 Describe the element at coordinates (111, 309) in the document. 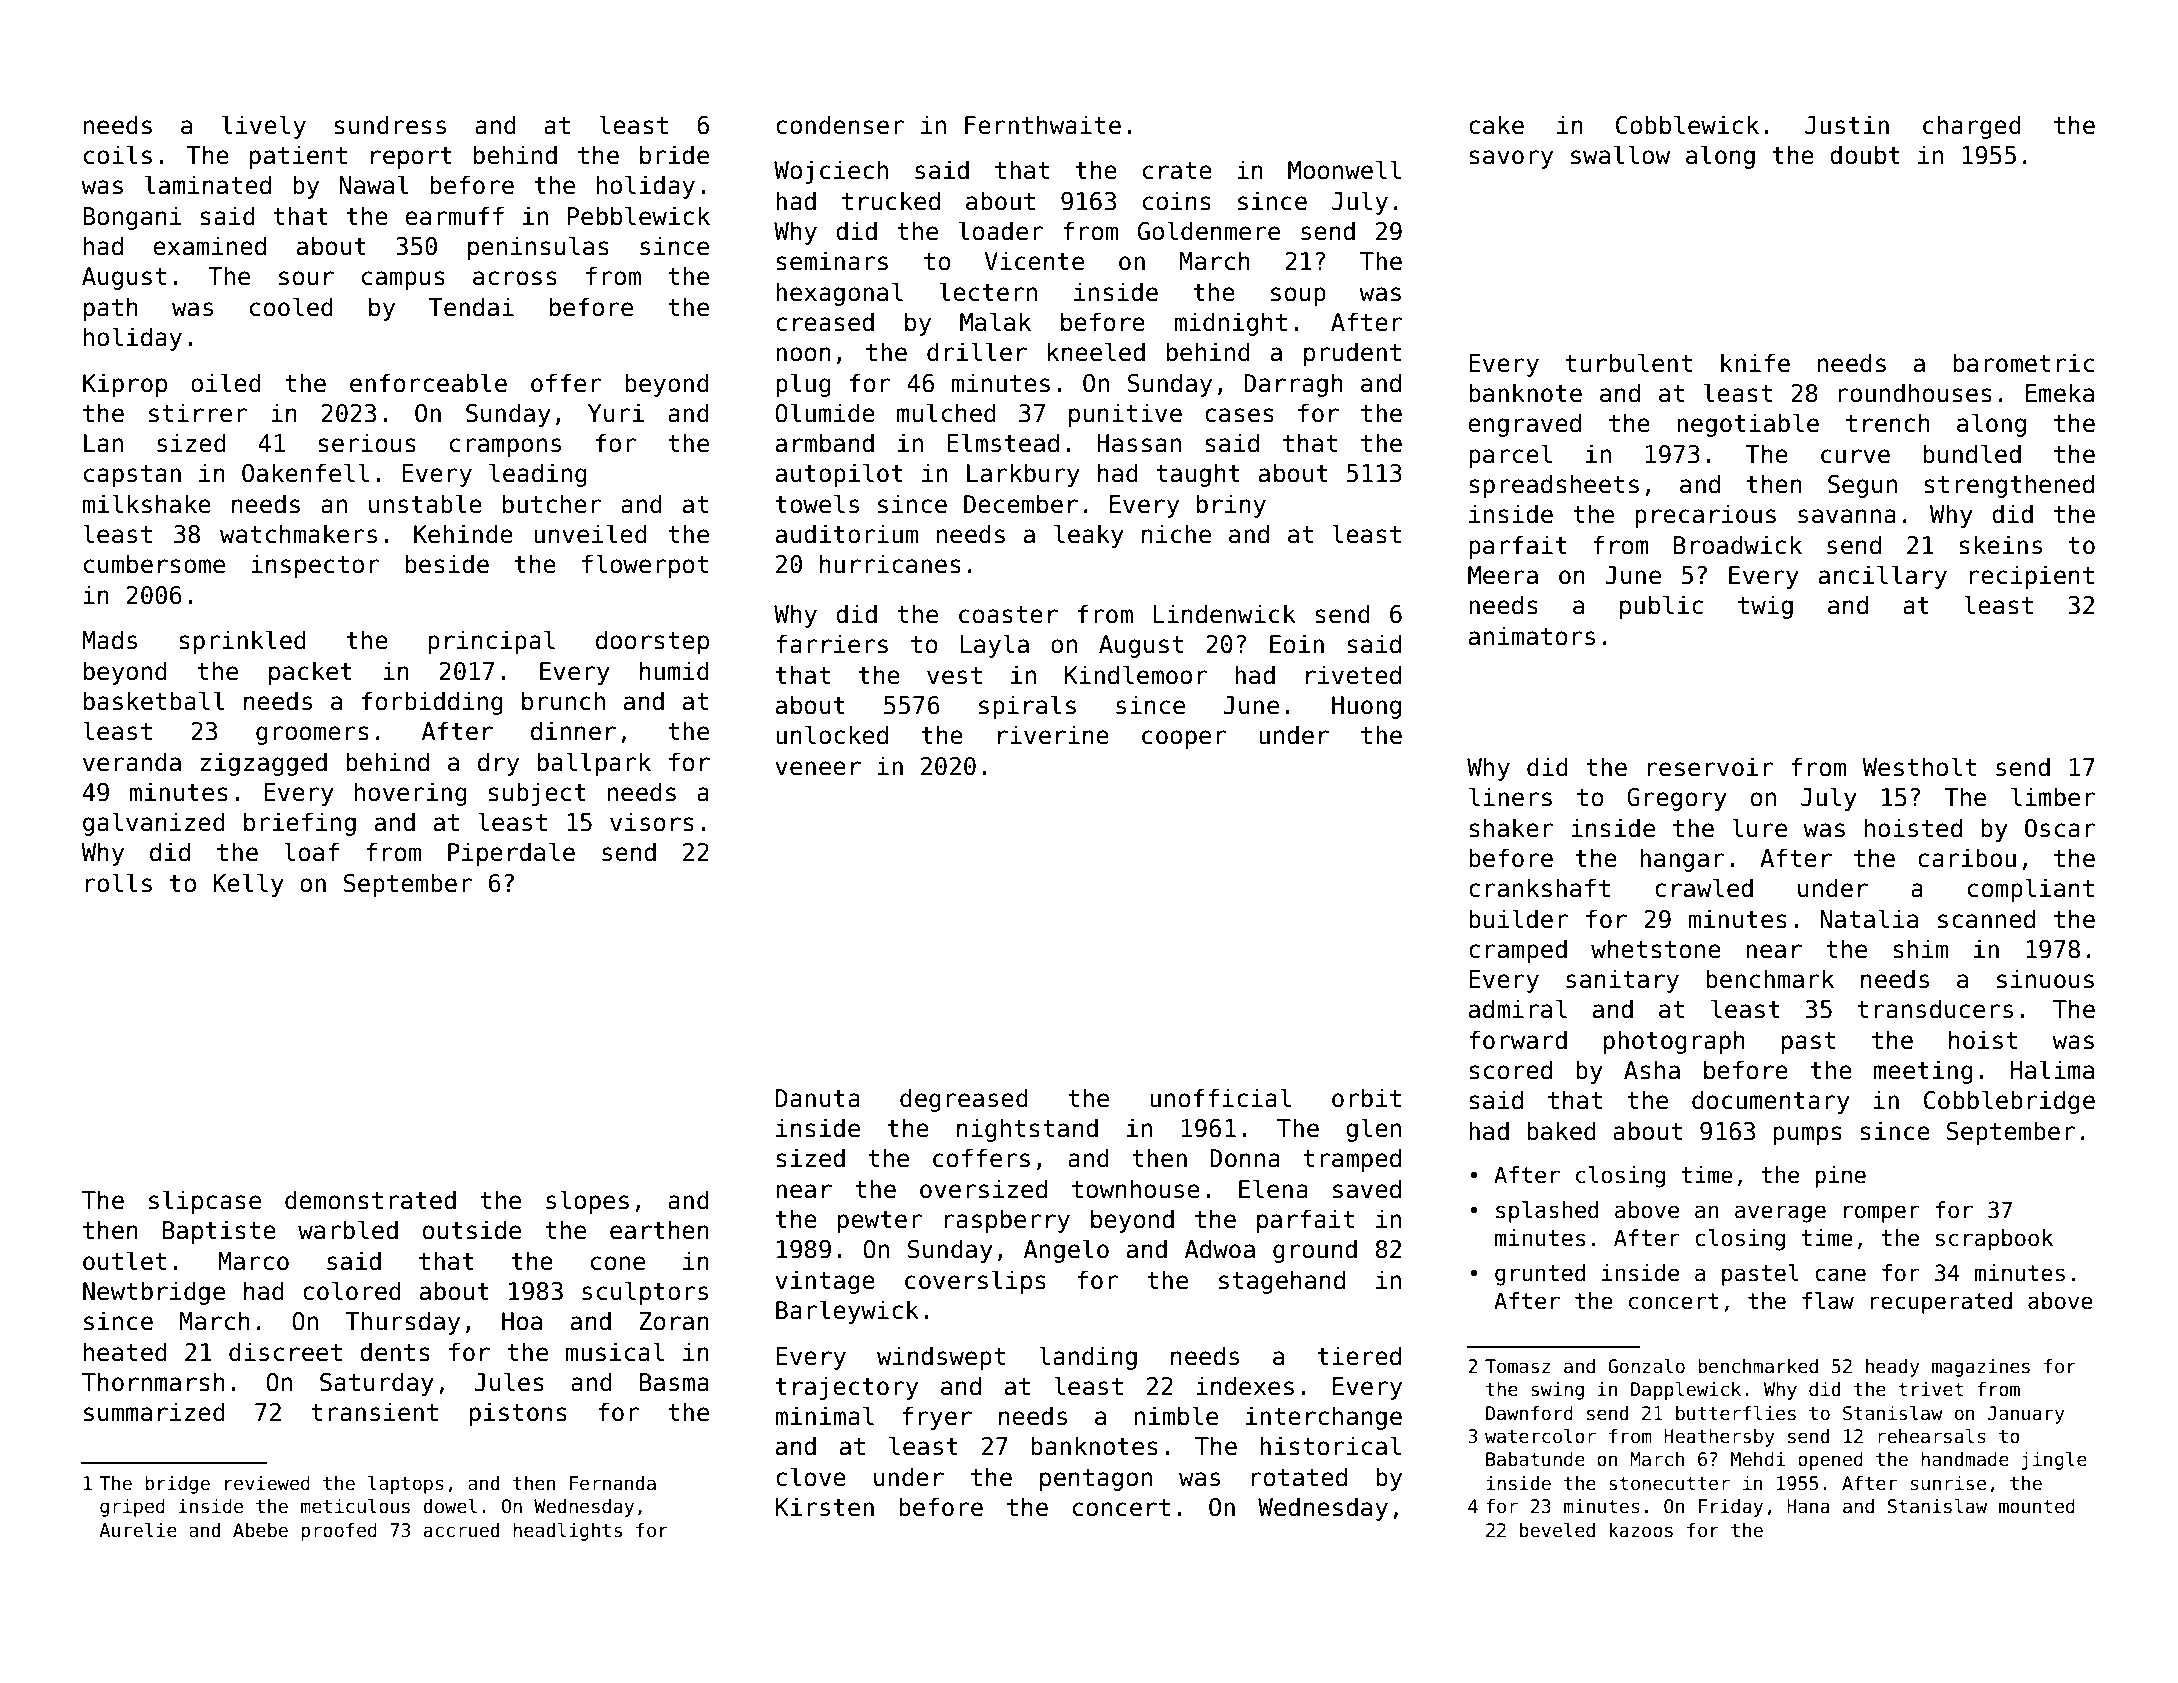

I see `path` at that location.
